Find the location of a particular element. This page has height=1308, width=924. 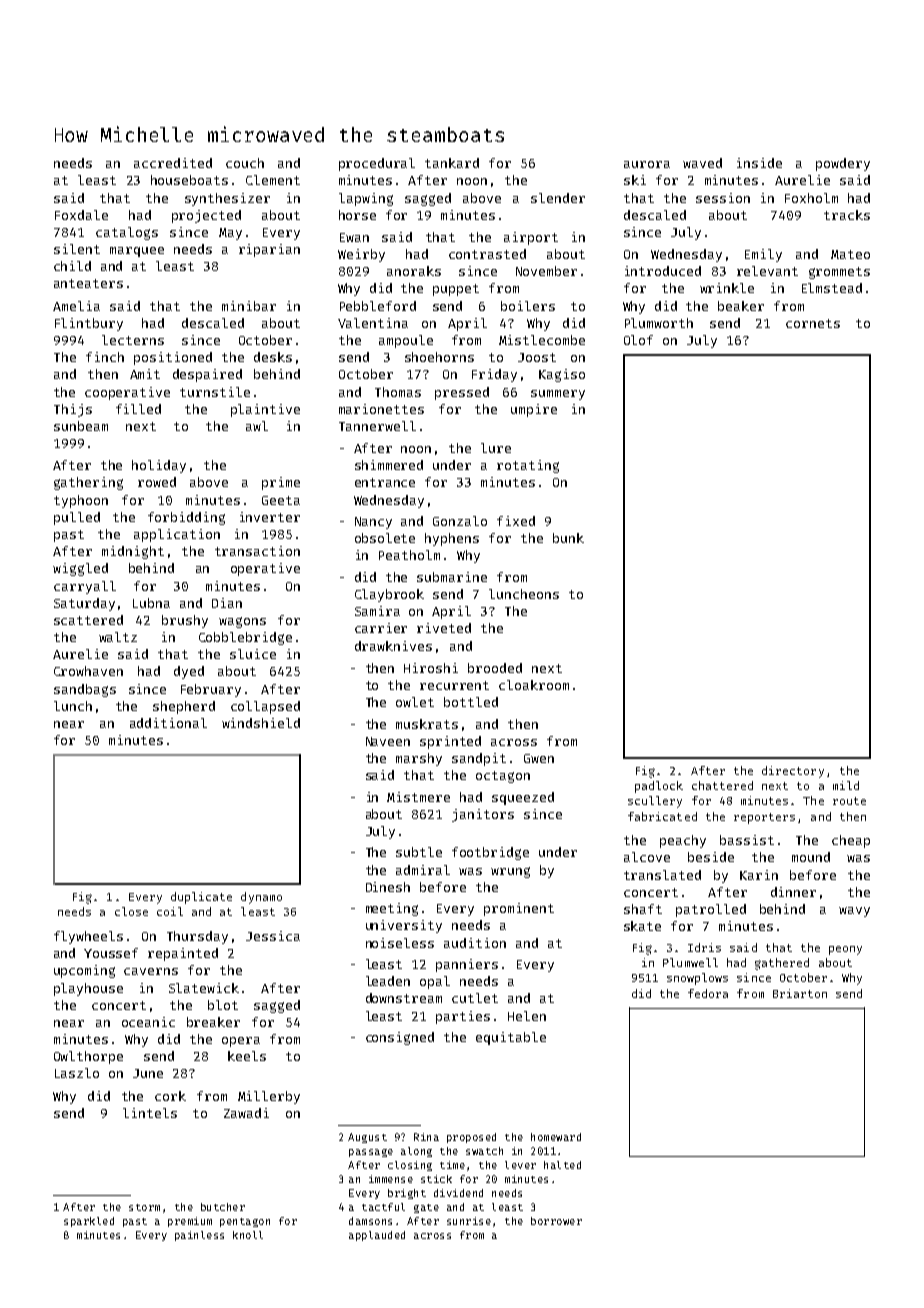

session is located at coordinates (723, 198).
